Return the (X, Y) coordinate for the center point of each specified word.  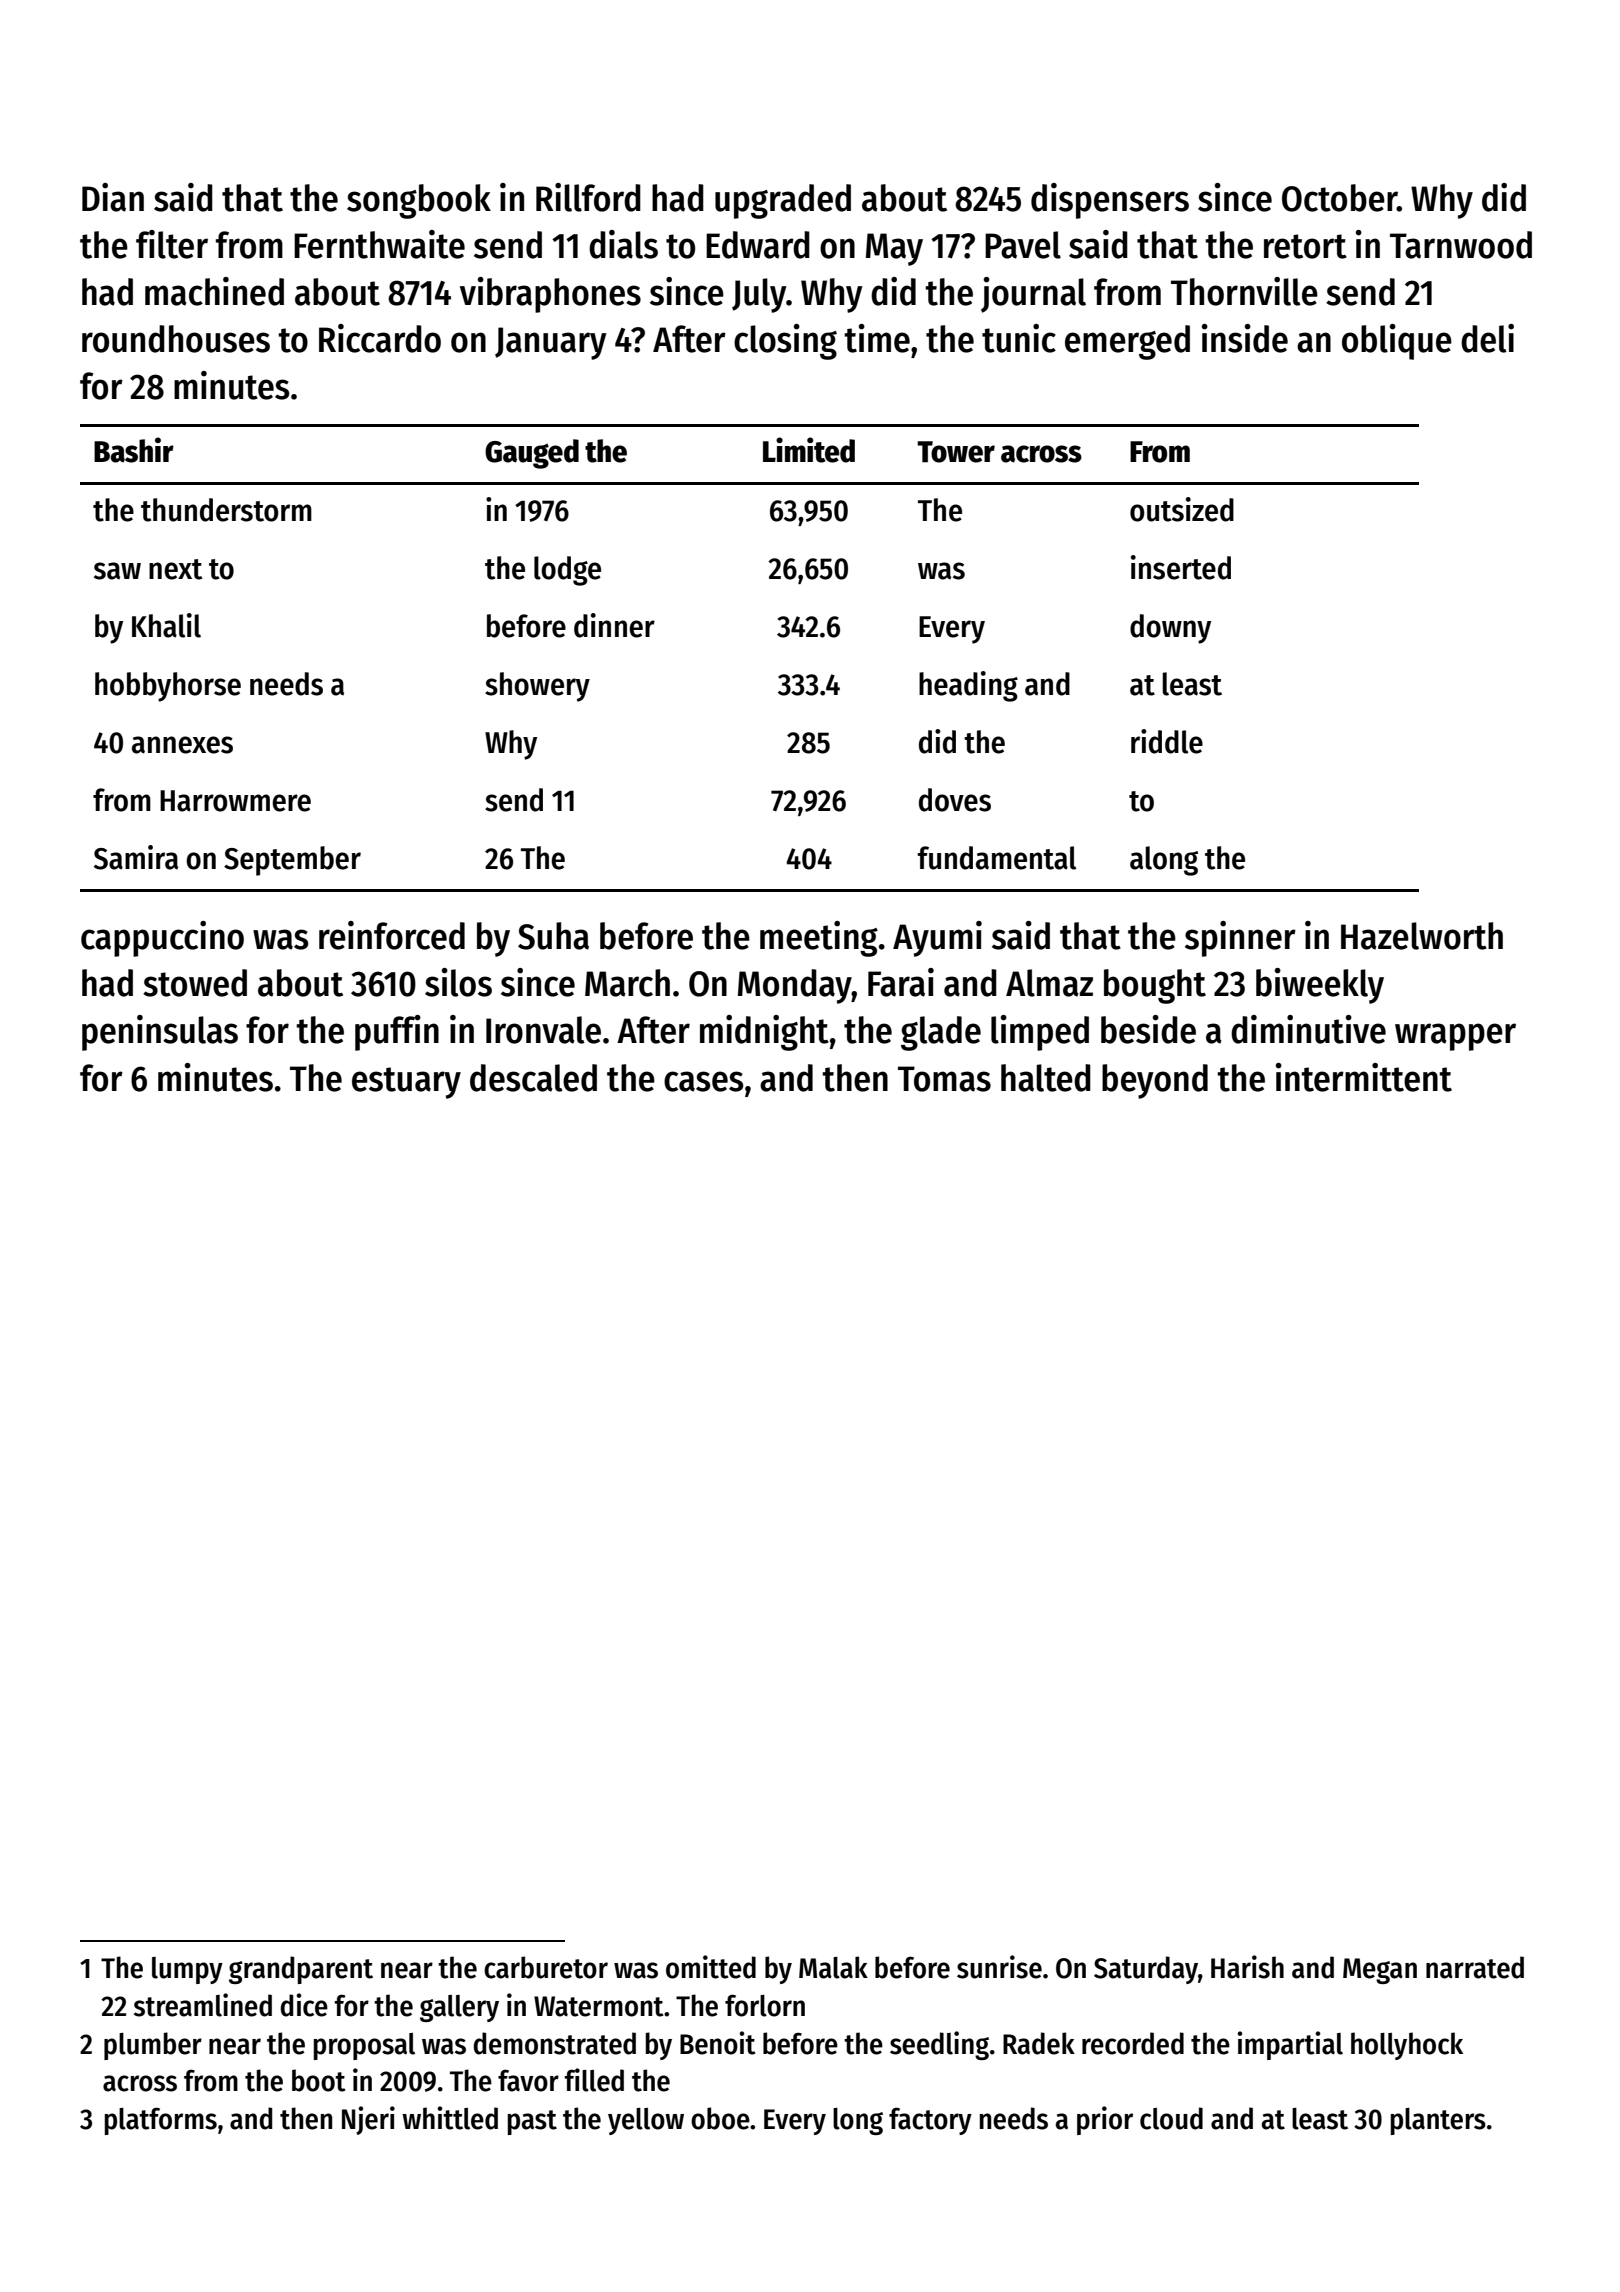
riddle (1167, 741)
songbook (419, 201)
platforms (161, 2121)
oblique (1397, 342)
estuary (406, 1083)
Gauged (532, 454)
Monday (795, 986)
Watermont (599, 2006)
